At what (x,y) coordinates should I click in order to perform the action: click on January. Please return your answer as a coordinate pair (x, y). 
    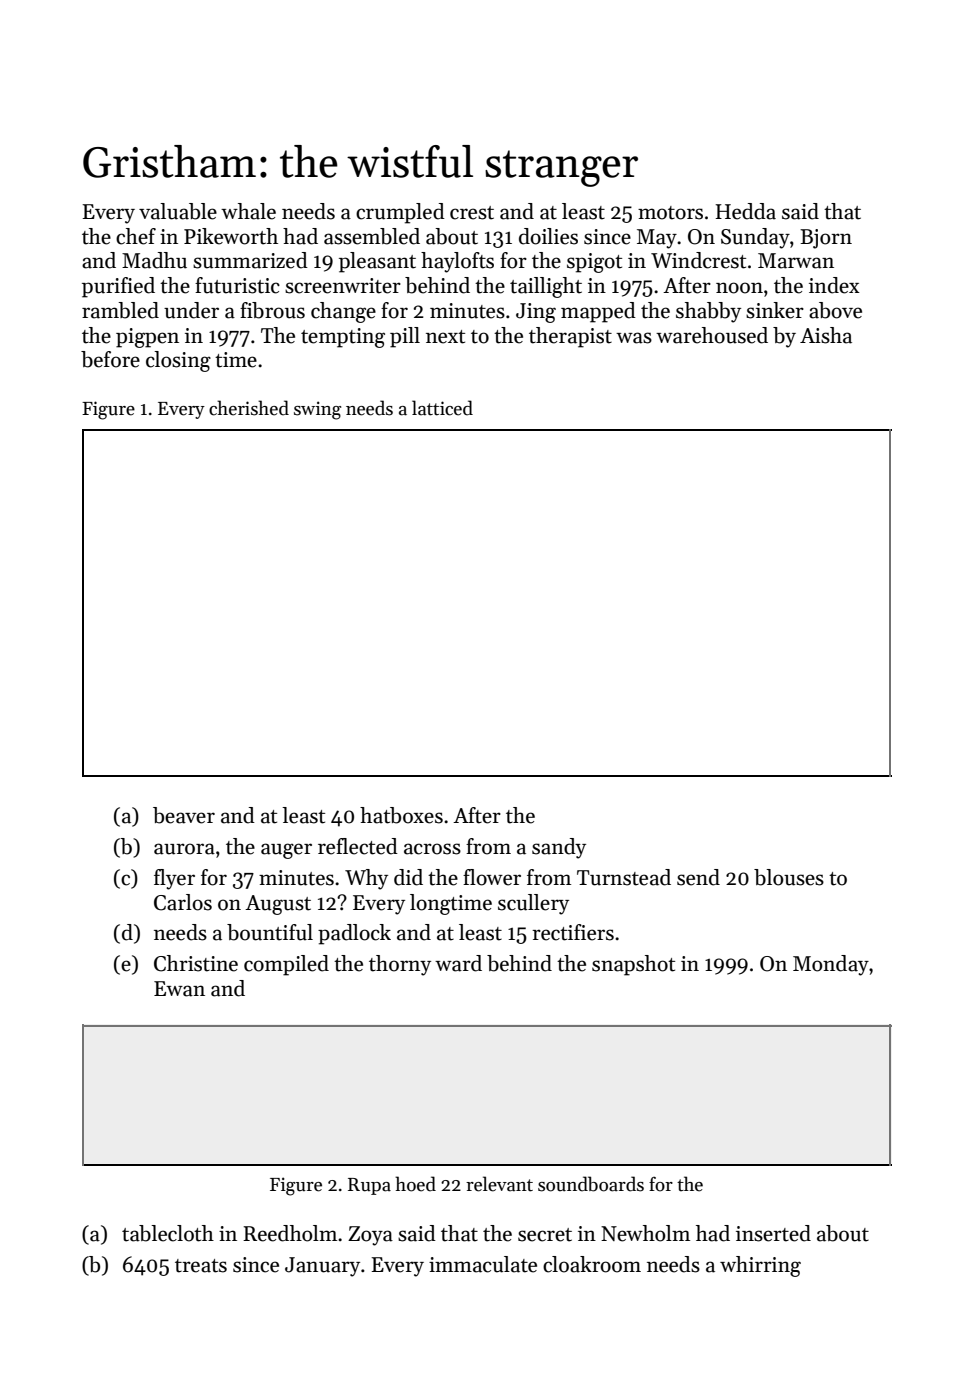
    Looking at the image, I should click on (322, 1267).
